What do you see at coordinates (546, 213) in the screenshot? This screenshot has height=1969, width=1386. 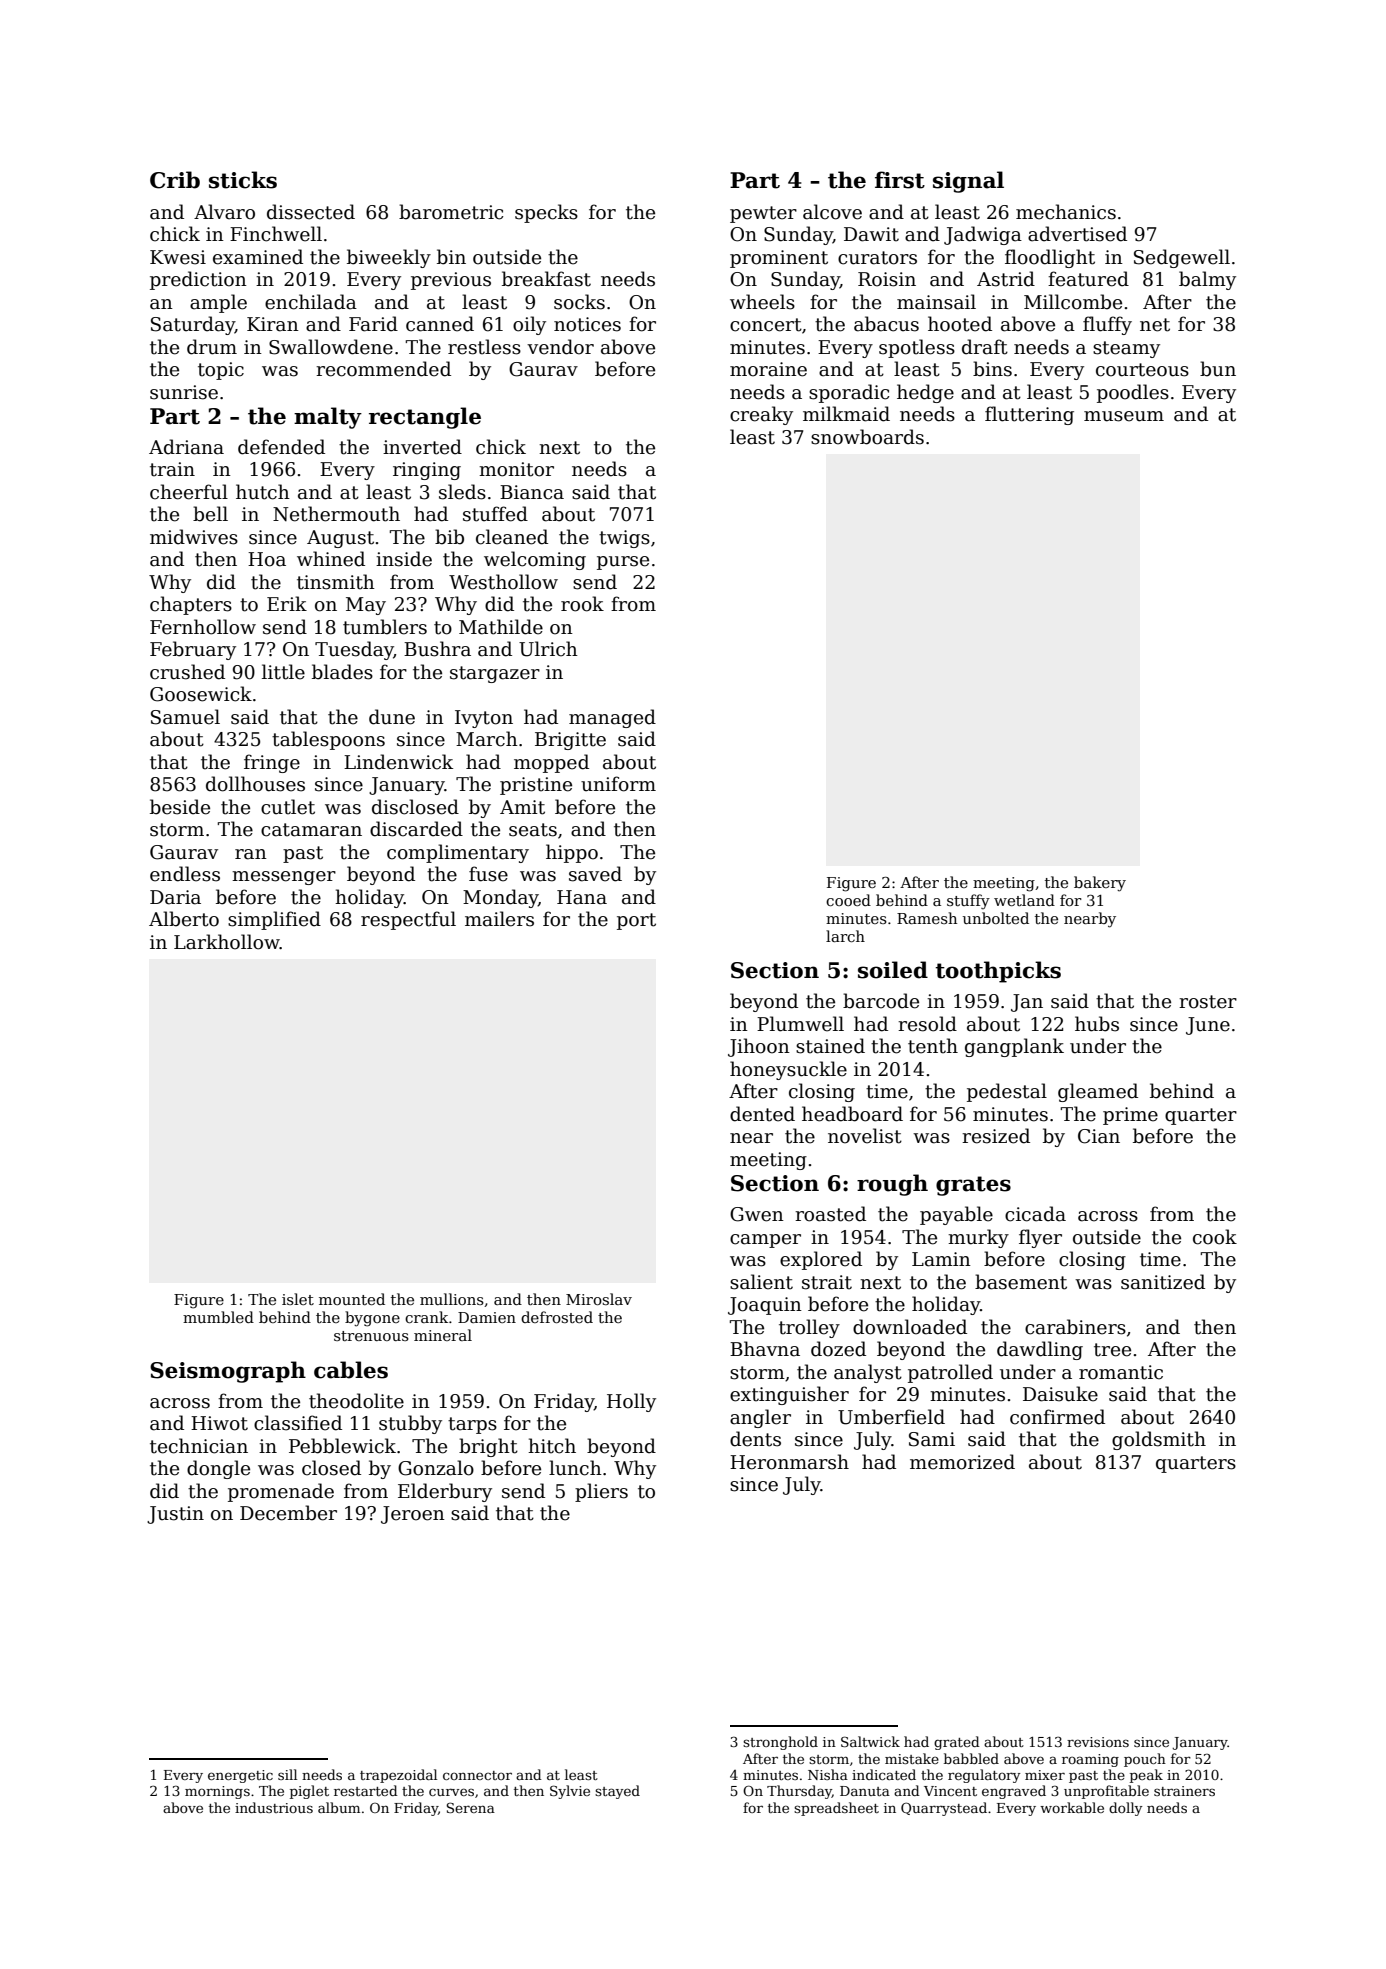 I see `specks` at bounding box center [546, 213].
